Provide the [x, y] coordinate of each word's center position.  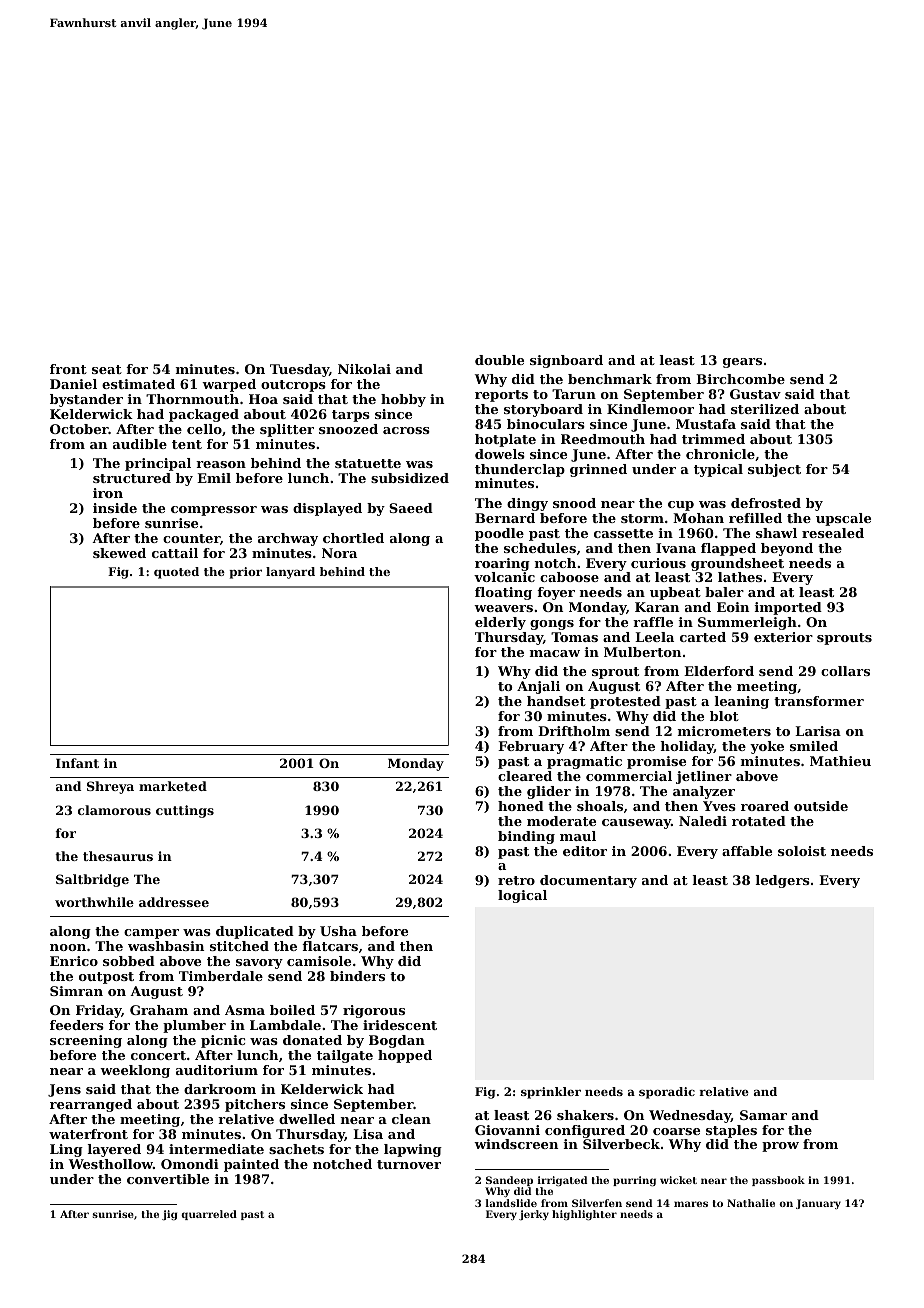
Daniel [73, 384]
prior [245, 573]
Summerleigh [747, 623]
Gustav [755, 394]
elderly [500, 623]
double [499, 360]
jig [169, 1215]
